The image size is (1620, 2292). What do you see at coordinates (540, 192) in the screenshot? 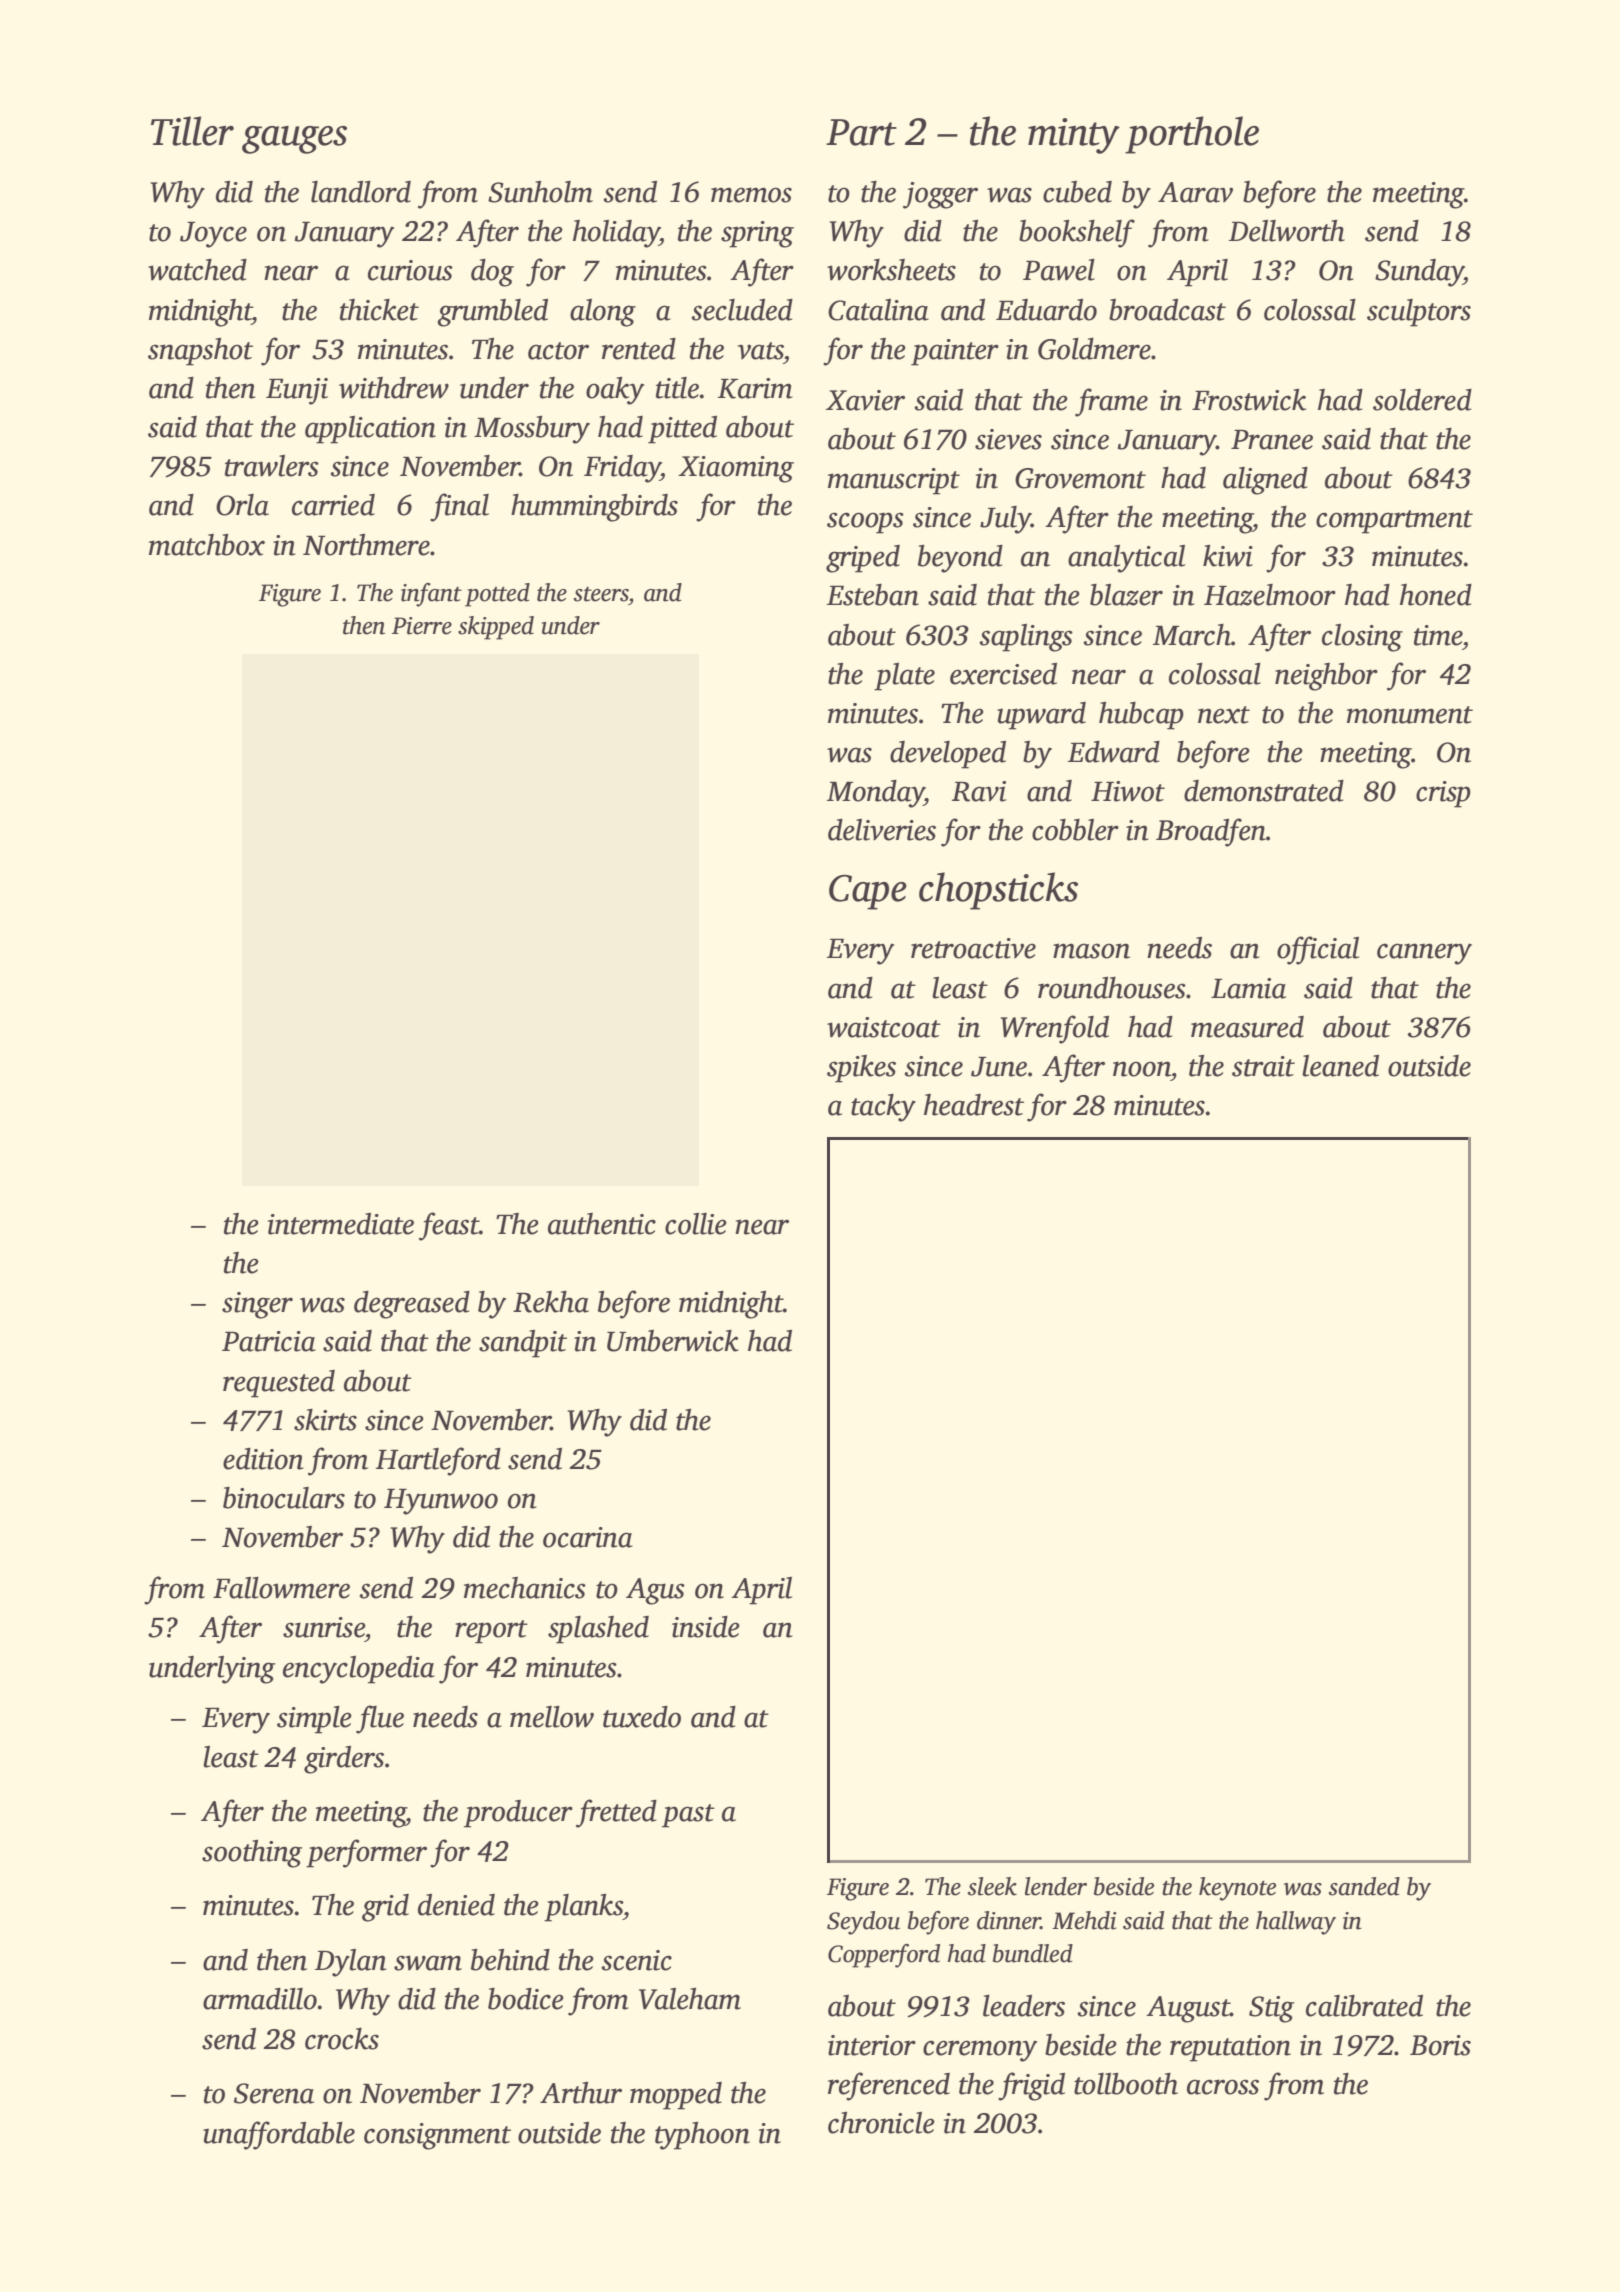
I see `Sunholm` at bounding box center [540, 192].
